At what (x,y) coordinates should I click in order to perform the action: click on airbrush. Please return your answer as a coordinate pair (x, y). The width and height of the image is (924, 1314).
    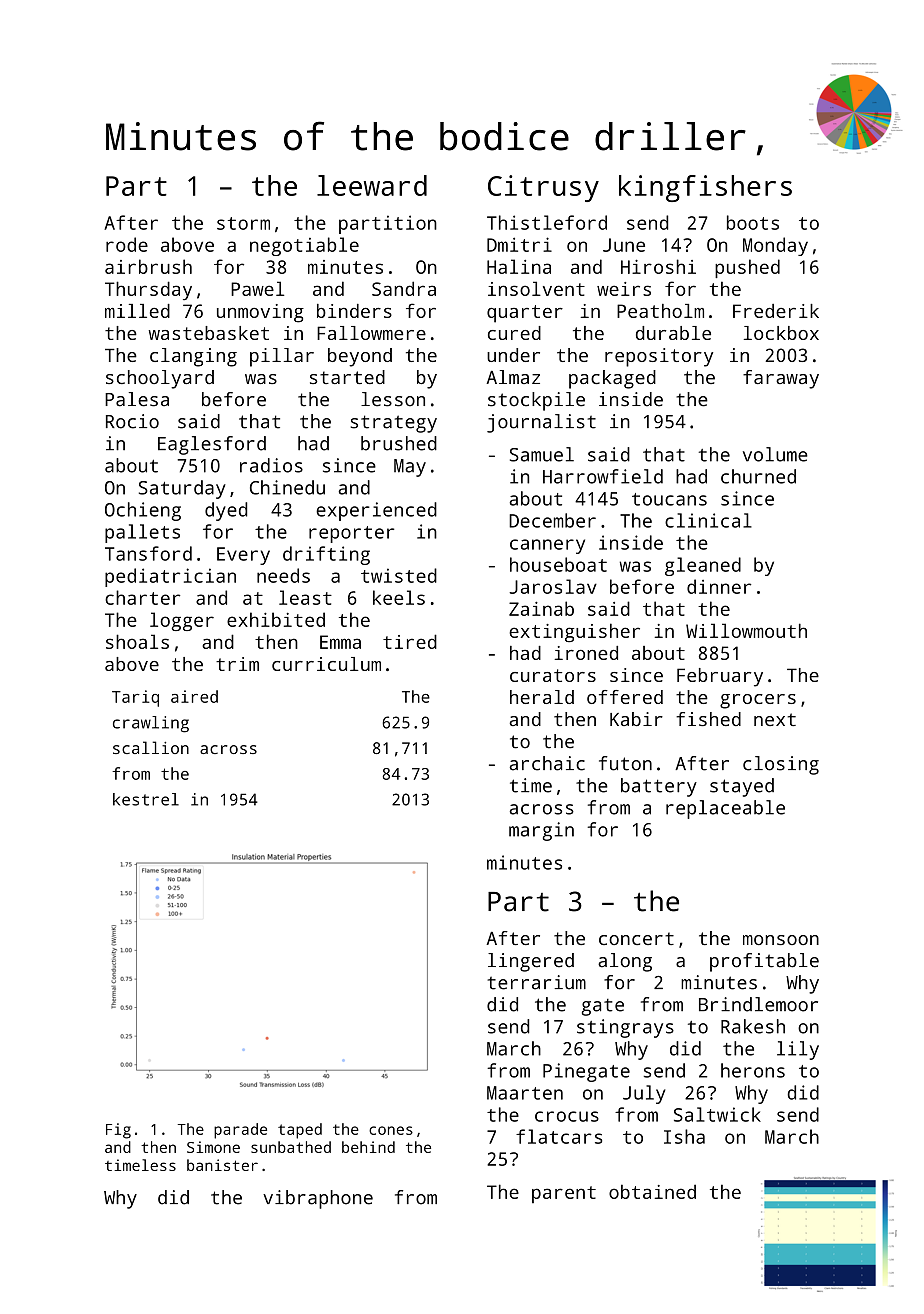
    Looking at the image, I should click on (148, 266).
